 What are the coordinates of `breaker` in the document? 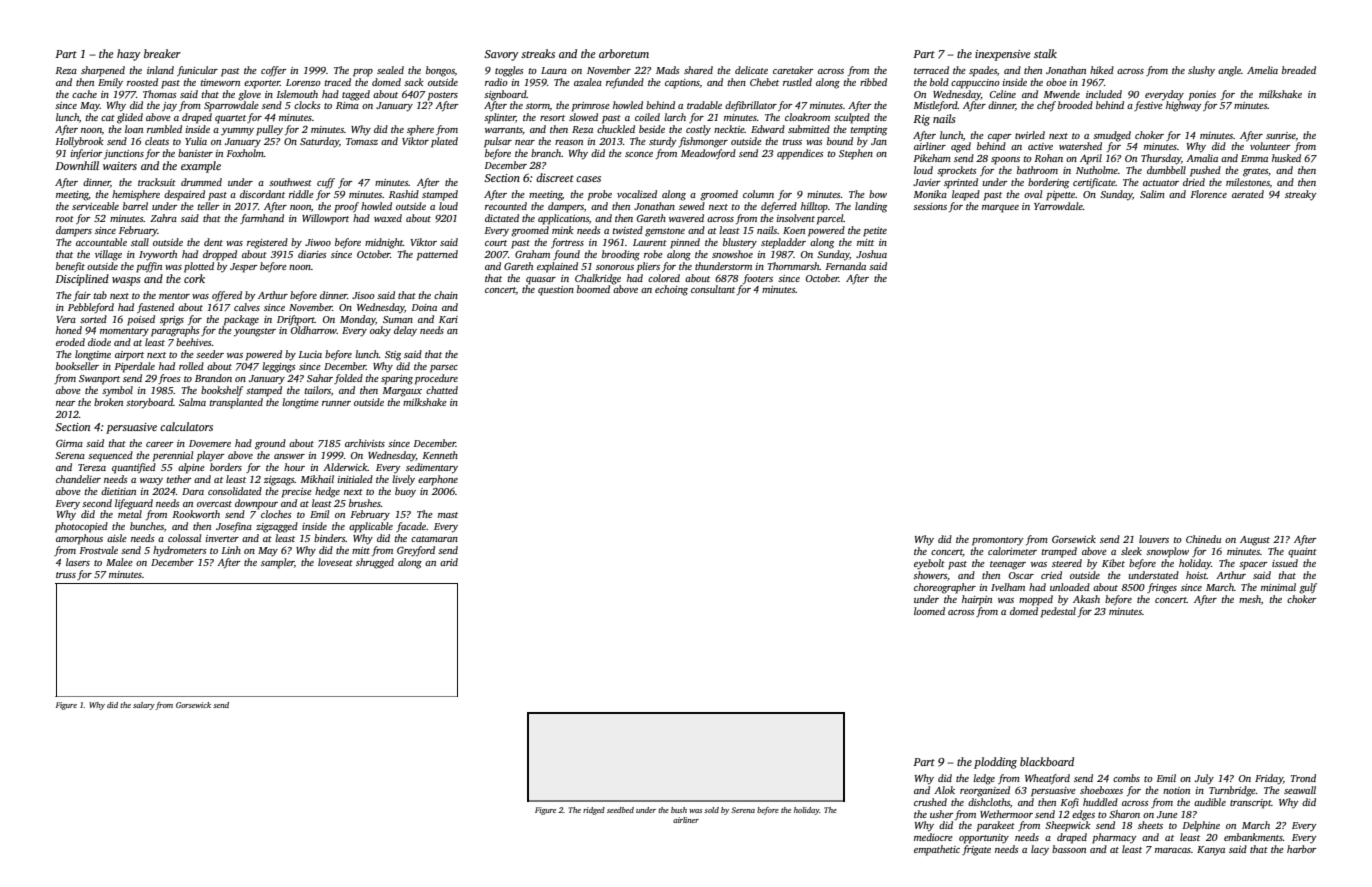 It's located at (162, 53).
